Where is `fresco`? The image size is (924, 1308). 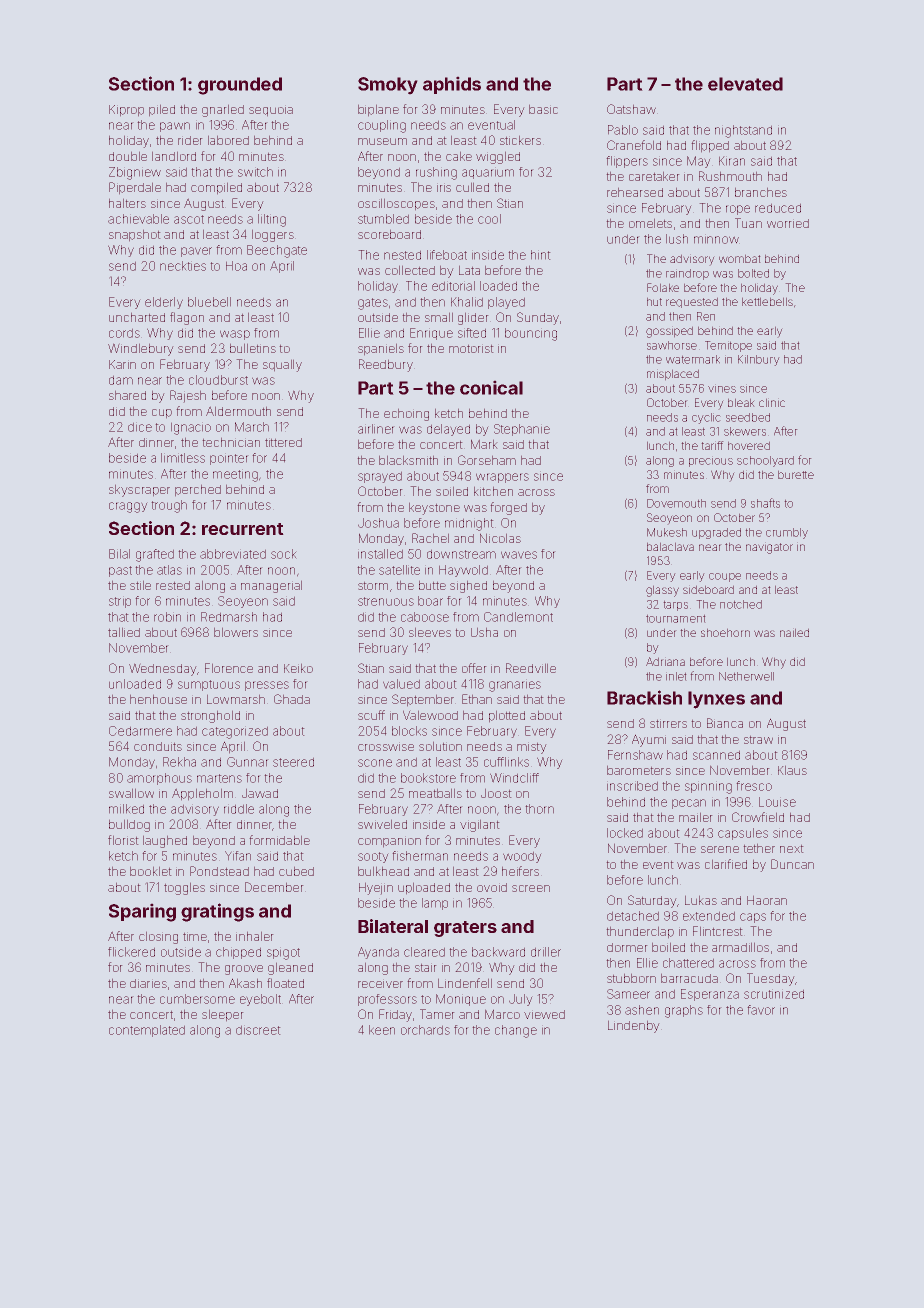
fresco is located at coordinates (754, 786).
